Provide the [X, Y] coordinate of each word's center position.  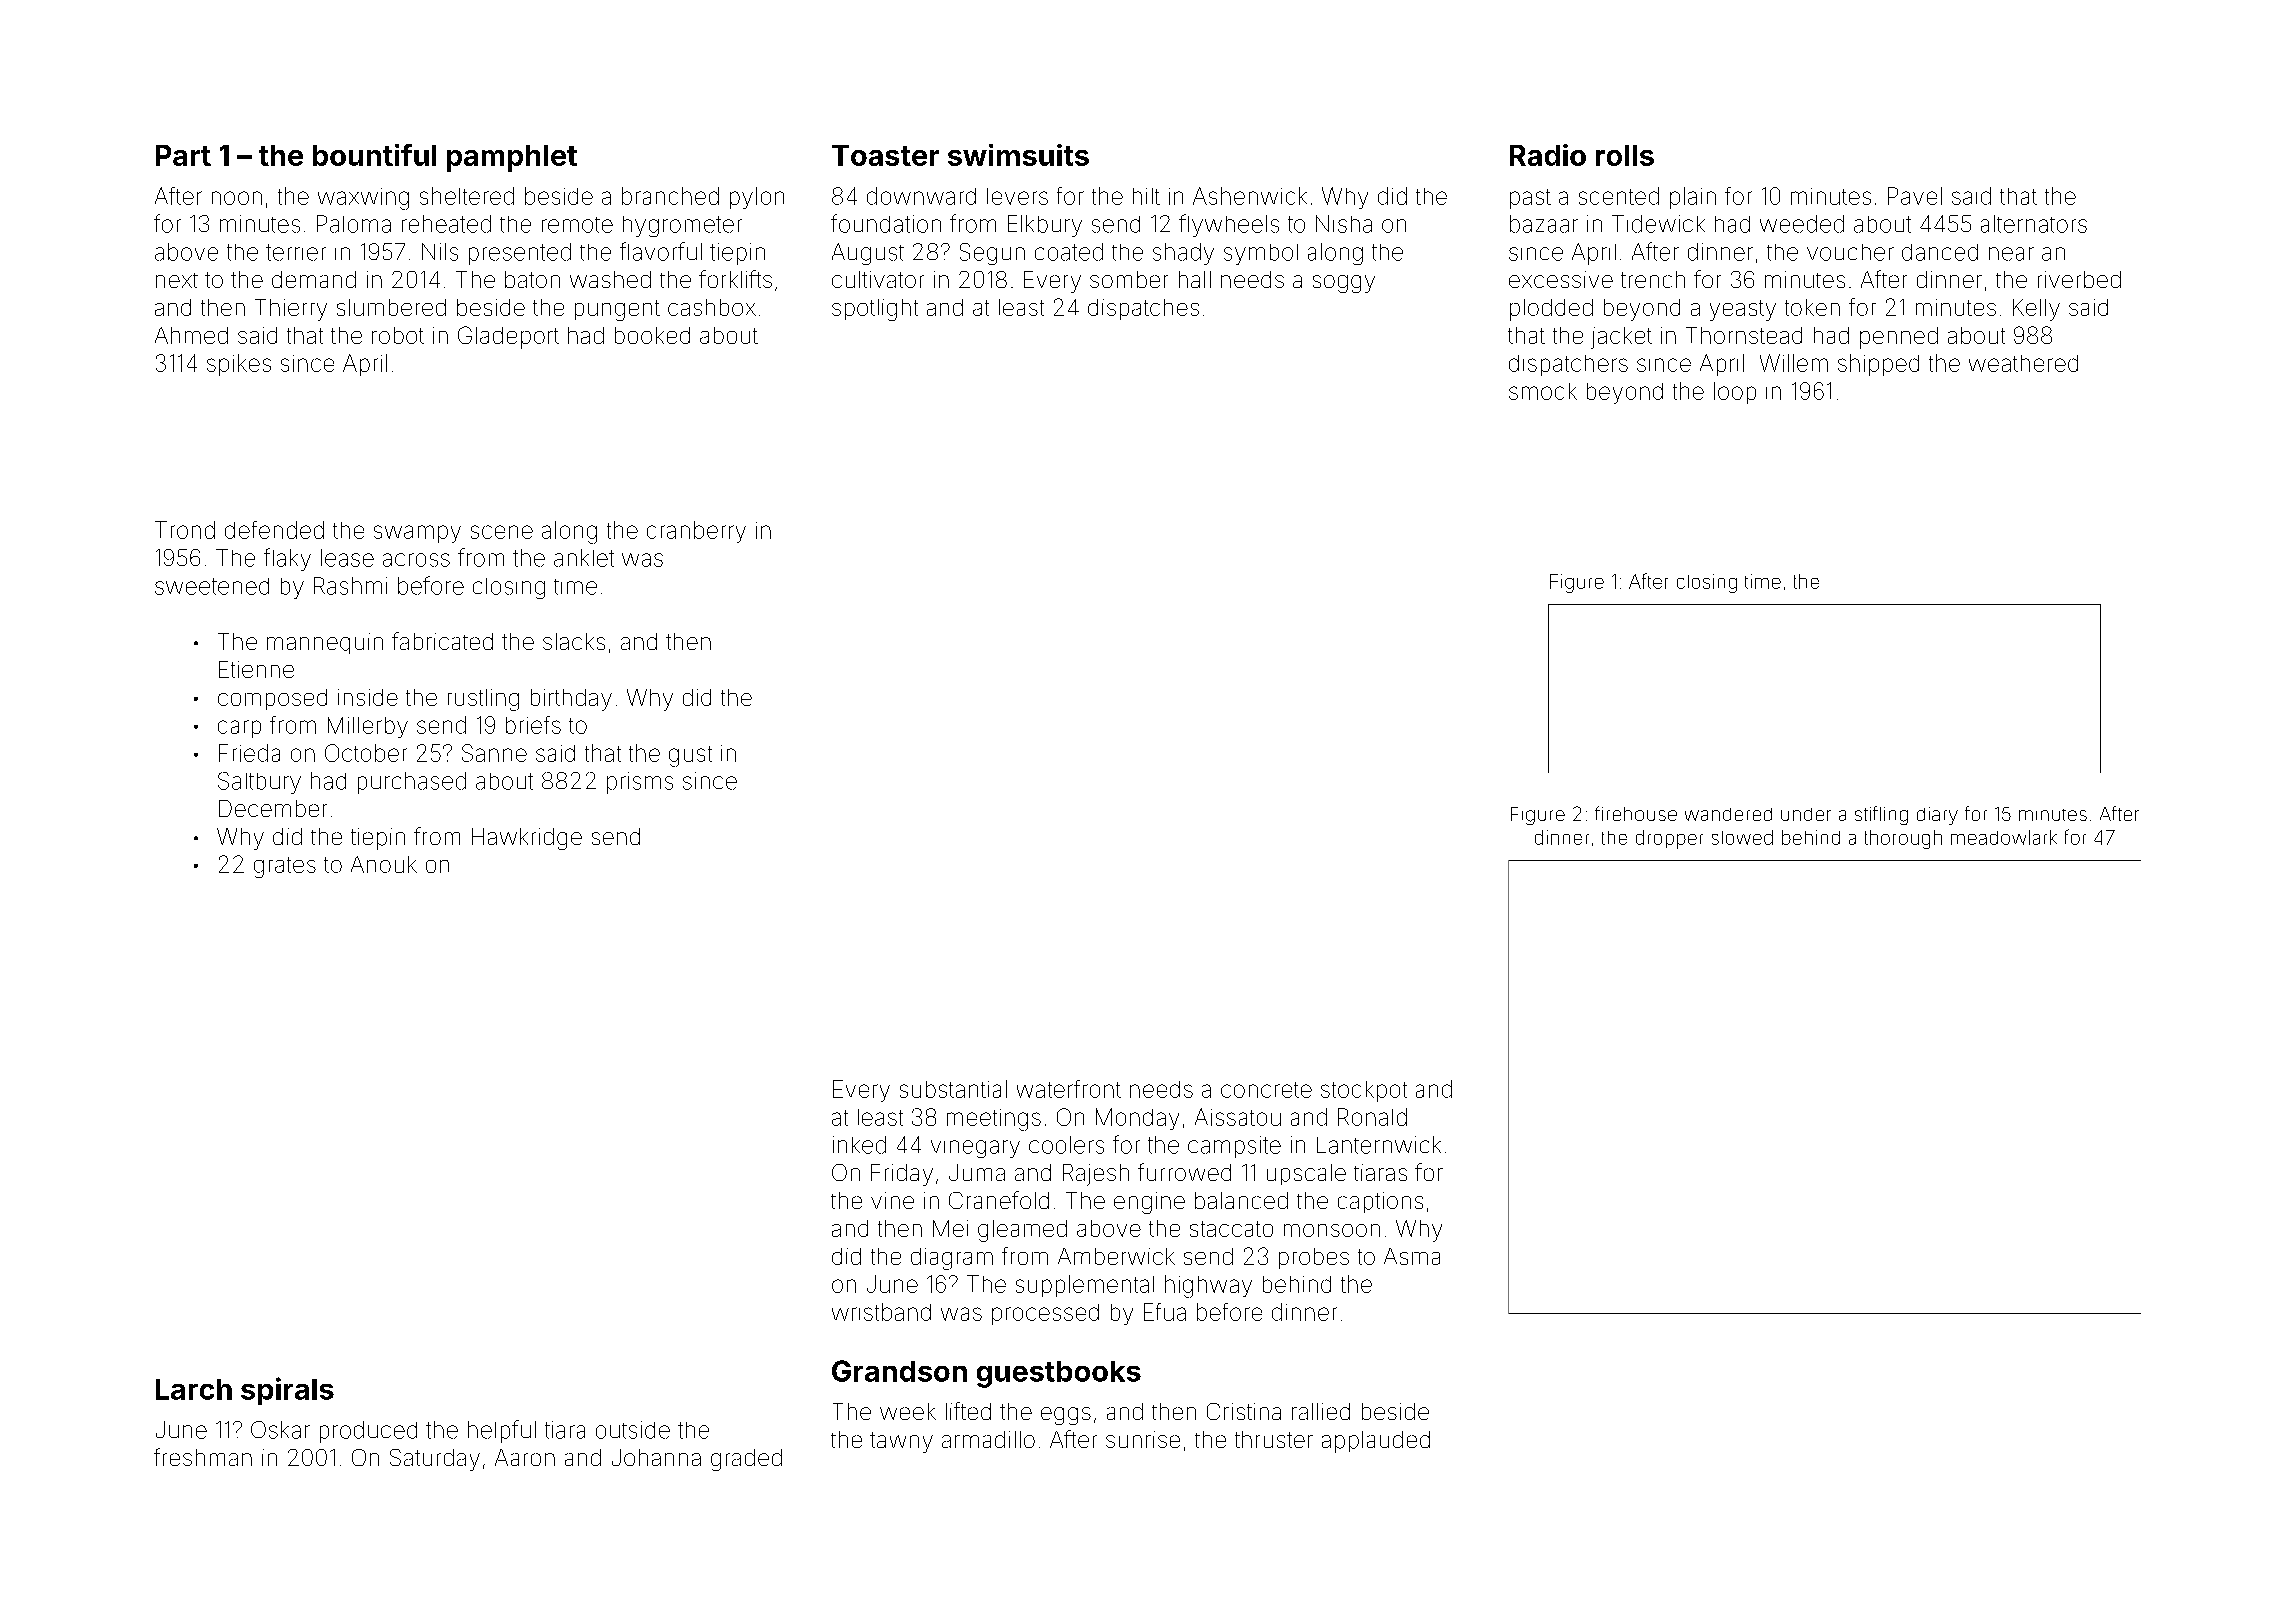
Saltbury [259, 783]
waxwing [363, 199]
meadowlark [2004, 837]
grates [285, 867]
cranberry [696, 532]
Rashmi [350, 586]
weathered [2023, 363]
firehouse [1636, 813]
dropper [1669, 839]
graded [746, 1460]
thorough [1903, 839]
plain [1693, 198]
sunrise [1143, 1439]
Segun [992, 254]
